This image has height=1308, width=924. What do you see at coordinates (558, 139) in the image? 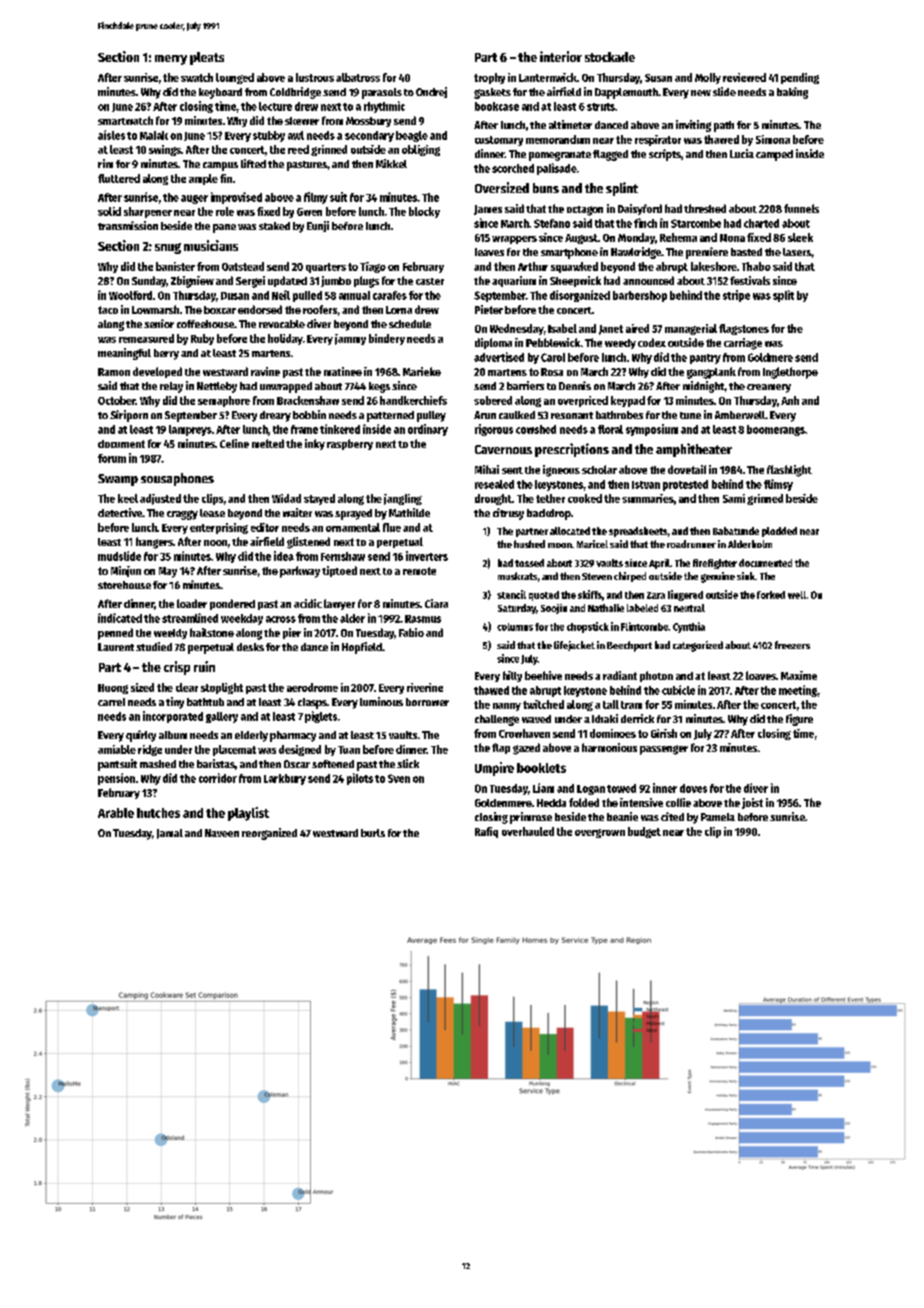
I see `memorandum` at bounding box center [558, 139].
